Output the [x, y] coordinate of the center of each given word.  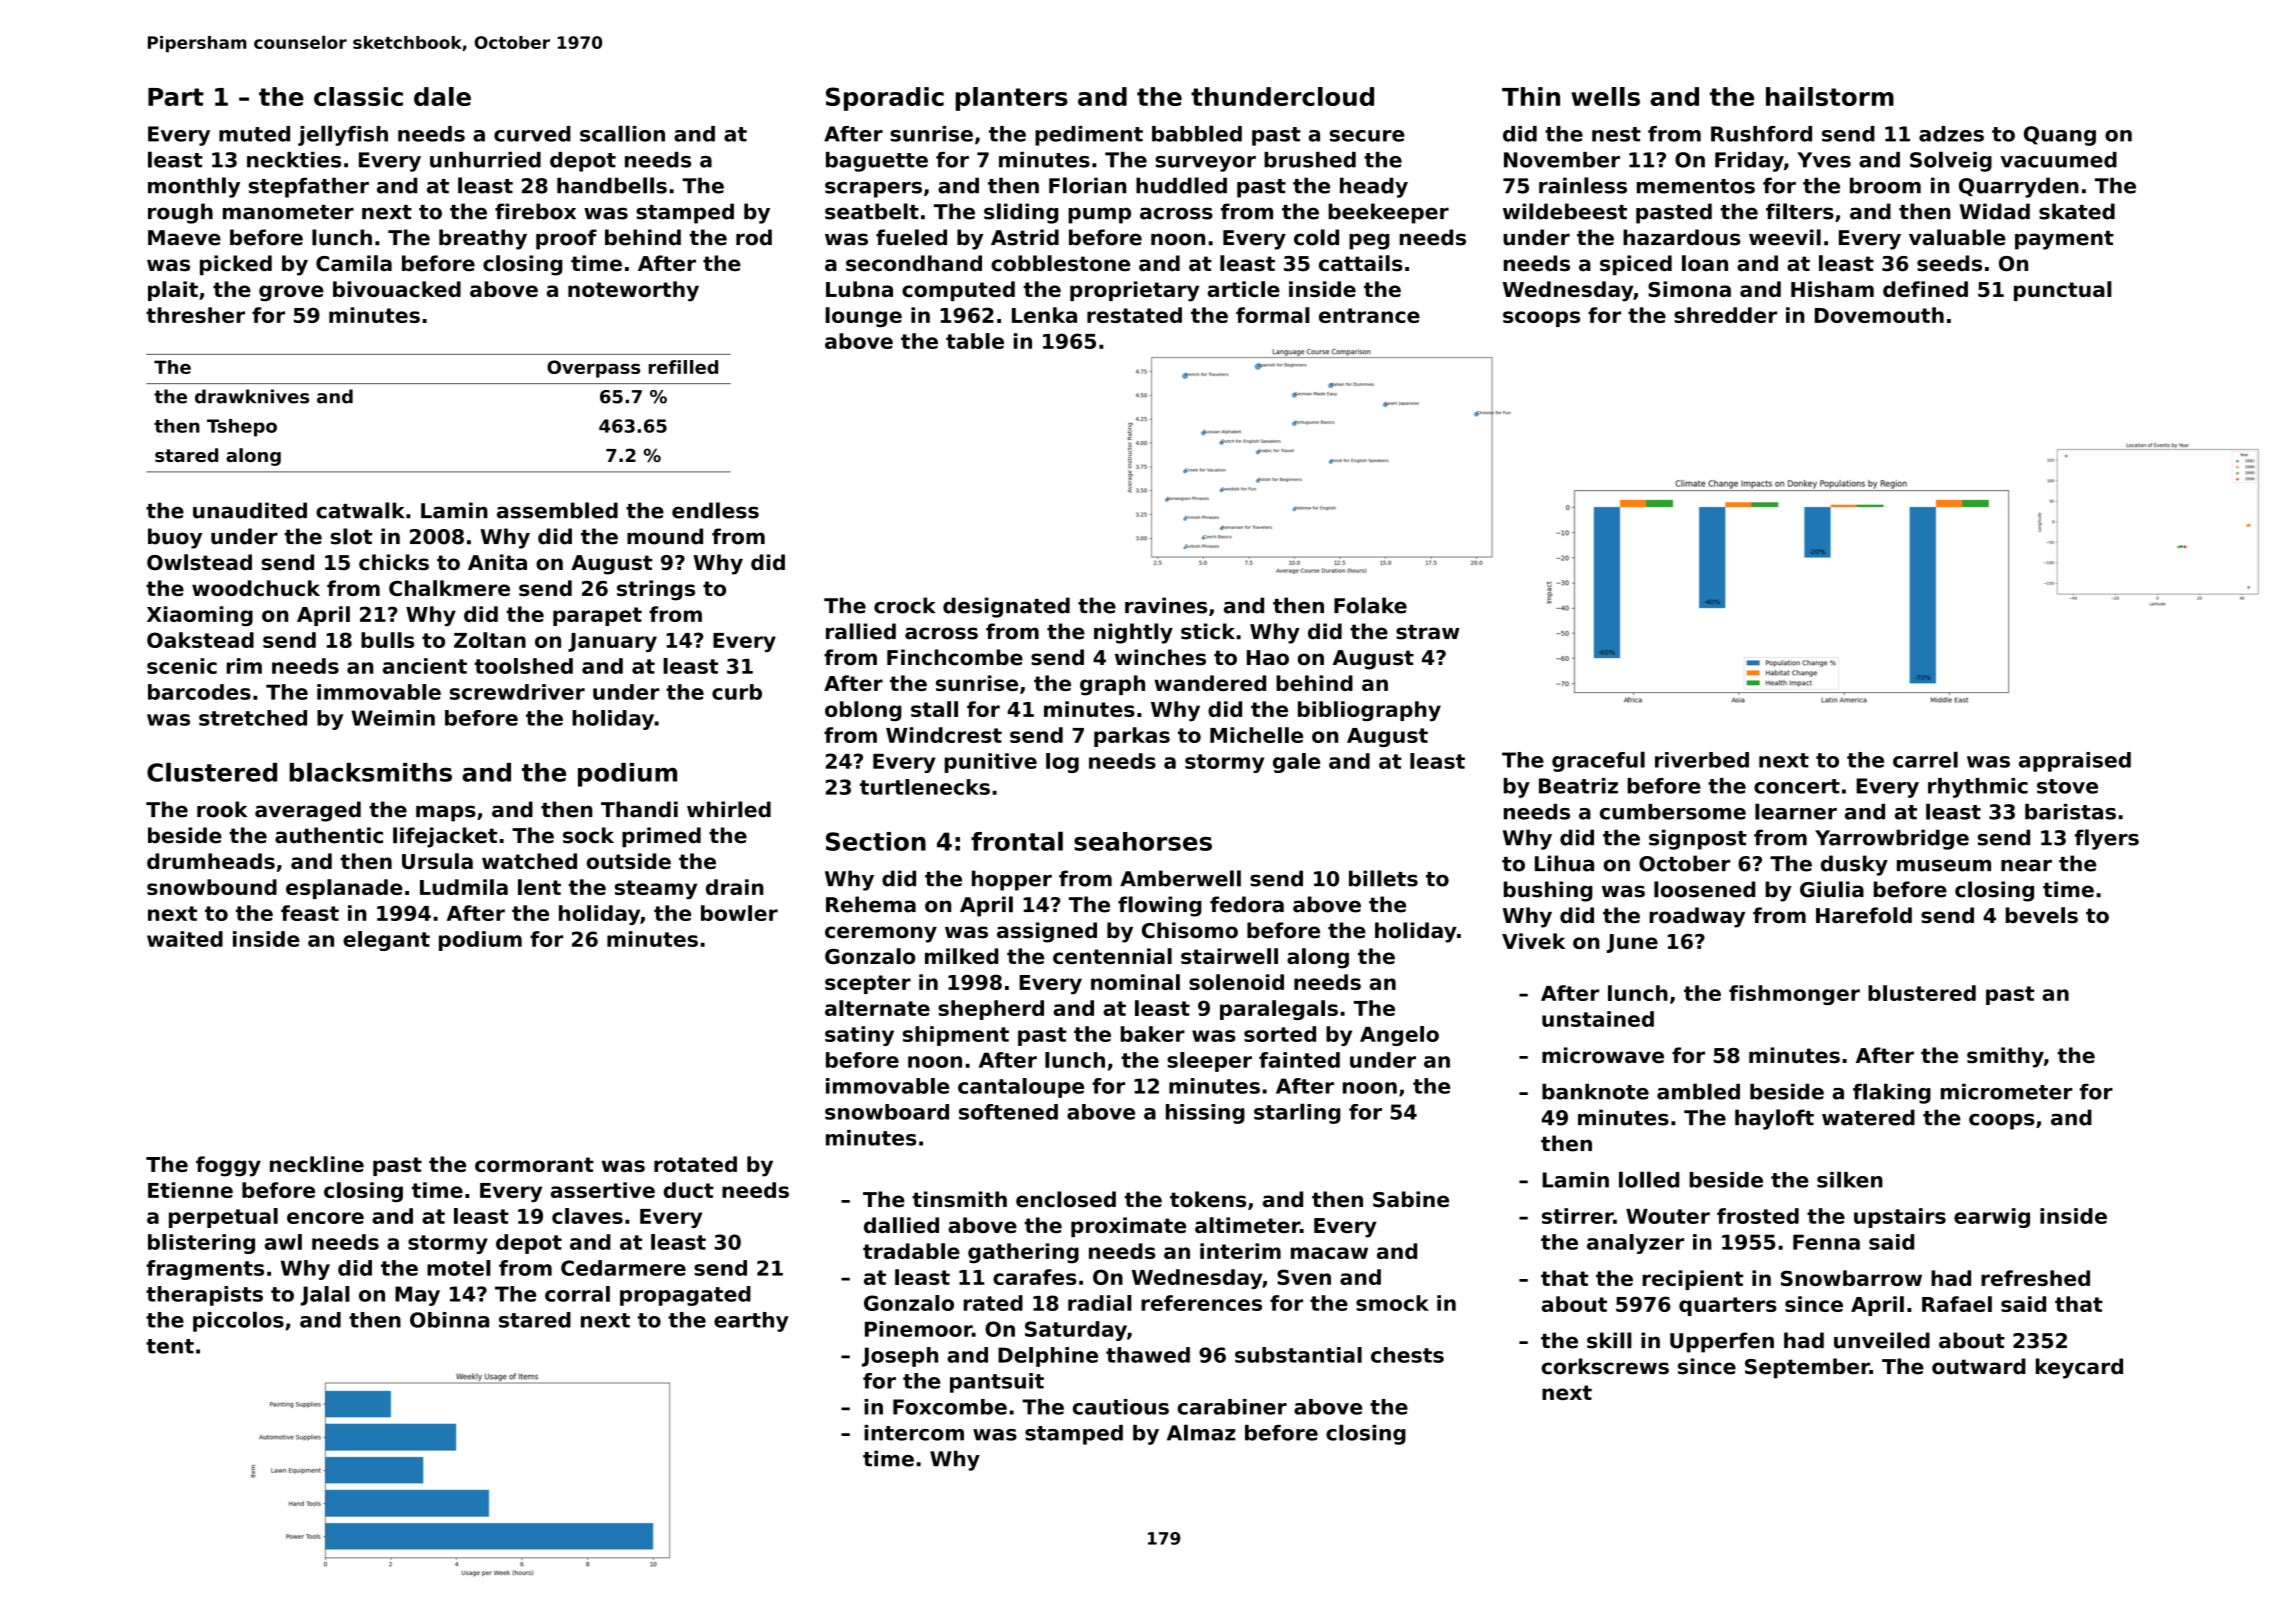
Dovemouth [1879, 315]
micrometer [2007, 1091]
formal [1273, 315]
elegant [386, 941]
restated [1134, 315]
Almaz [1201, 1432]
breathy [483, 239]
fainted [1299, 1060]
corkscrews [1605, 1366]
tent [170, 1346]
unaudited [250, 510]
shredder [1725, 315]
